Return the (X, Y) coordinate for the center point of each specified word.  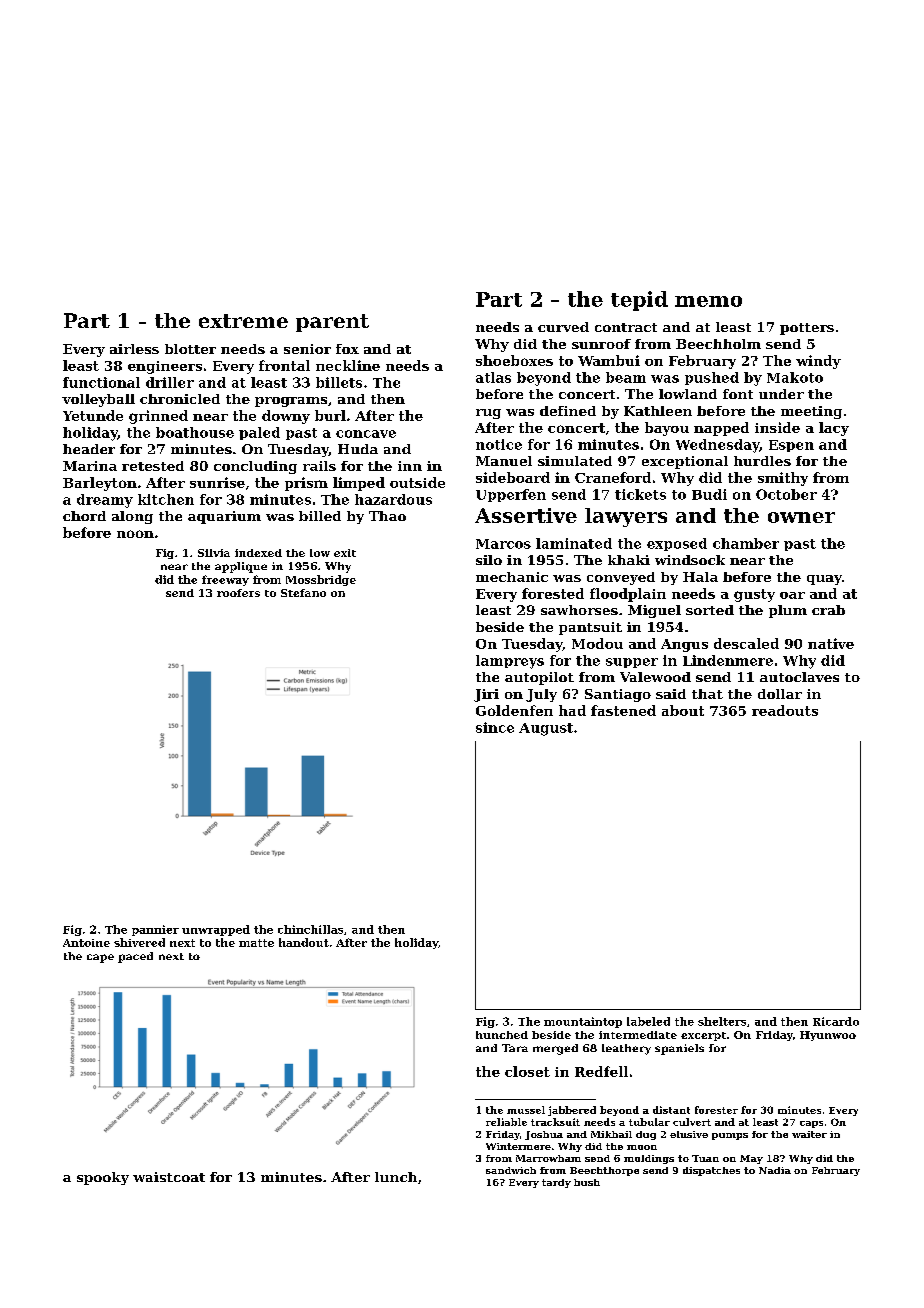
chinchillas (310, 929)
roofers (238, 593)
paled (259, 433)
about (683, 710)
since (495, 727)
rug (488, 414)
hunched (502, 1035)
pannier (155, 930)
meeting (811, 412)
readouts (785, 710)
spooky (103, 1178)
